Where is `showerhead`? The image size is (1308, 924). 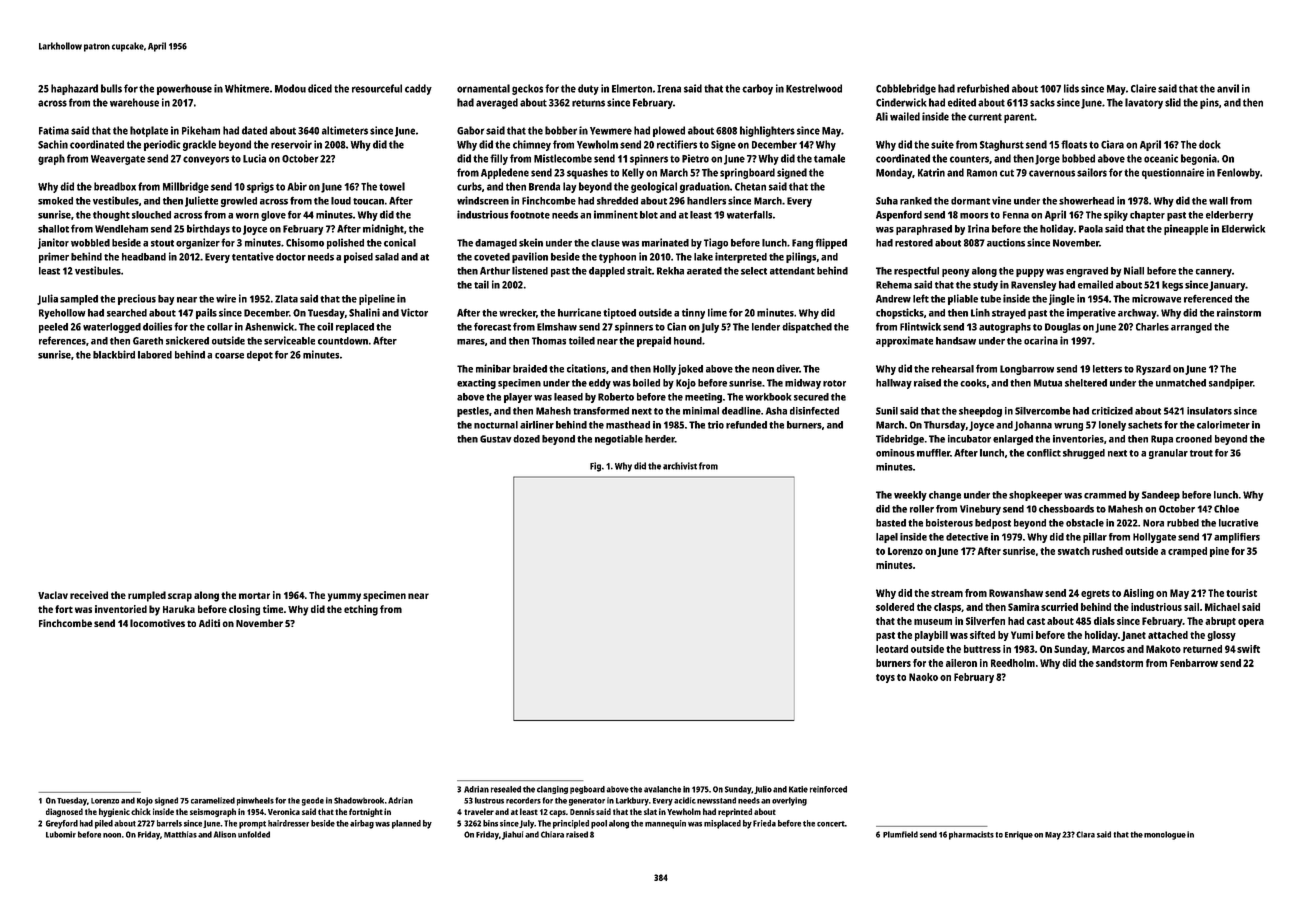 showerhead is located at coordinates (1086, 201).
